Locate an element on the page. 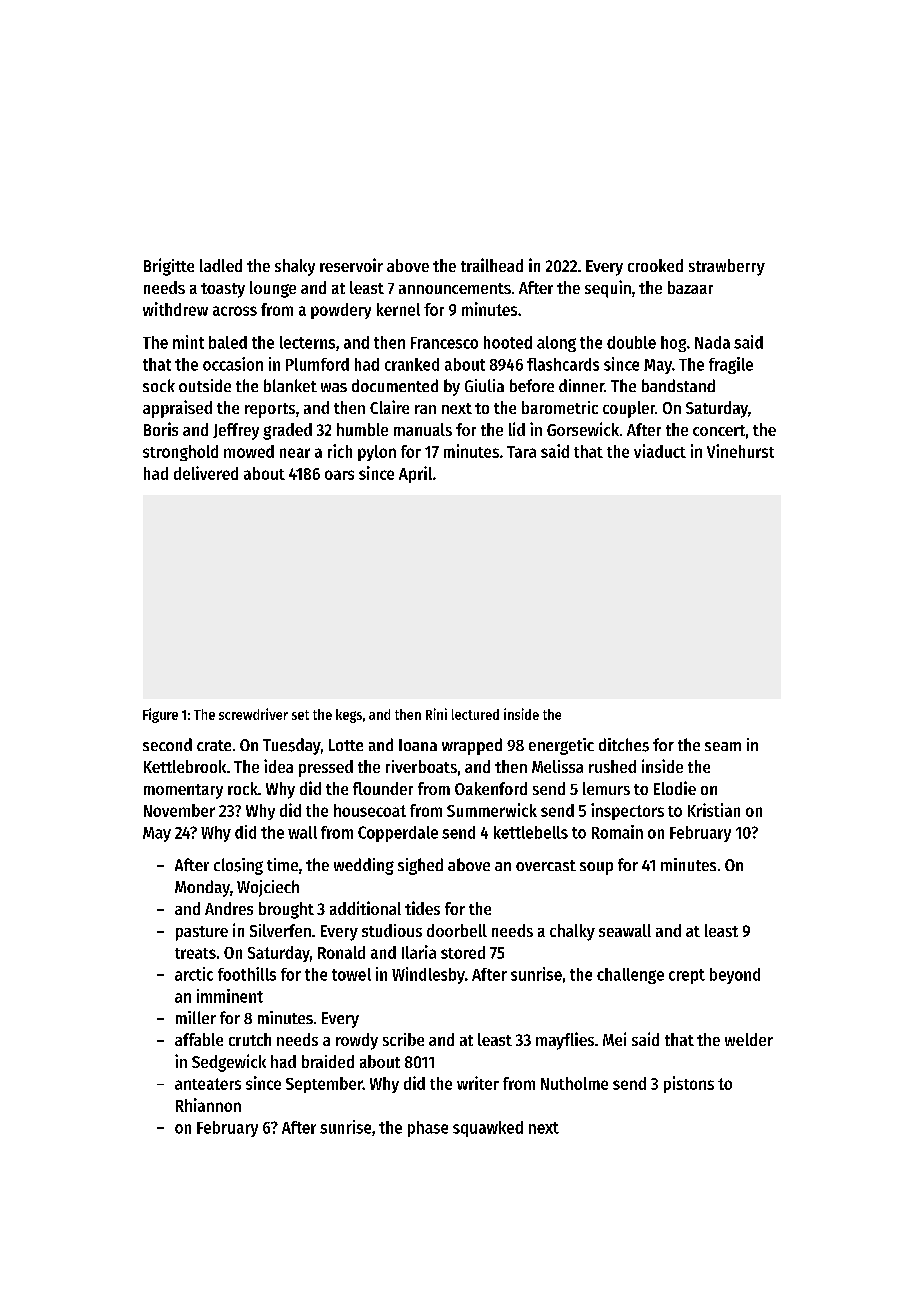 This image has height=1311, width=924. trailhead is located at coordinates (492, 265).
